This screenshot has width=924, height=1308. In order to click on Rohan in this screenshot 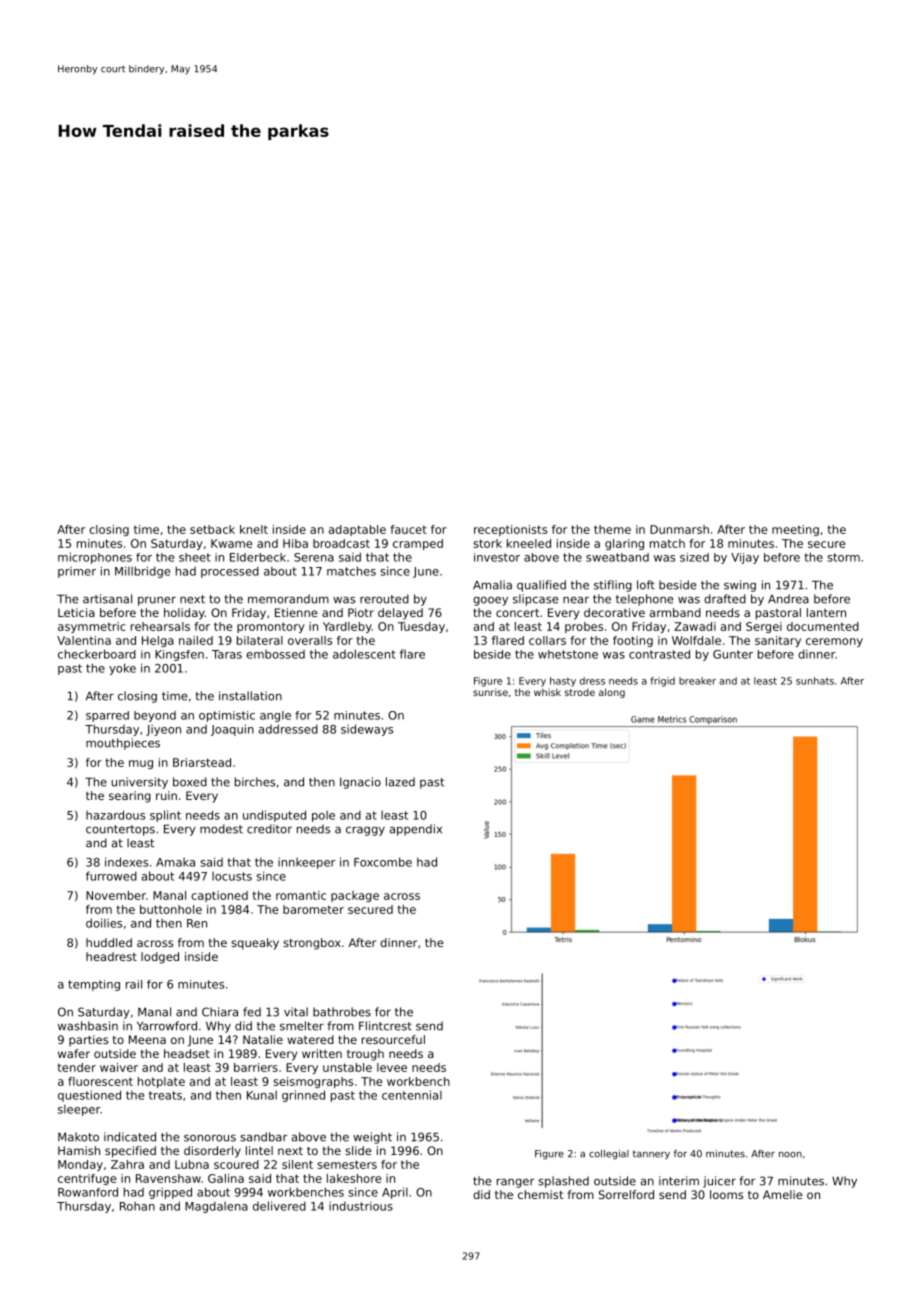, I will do `click(137, 1206)`.
